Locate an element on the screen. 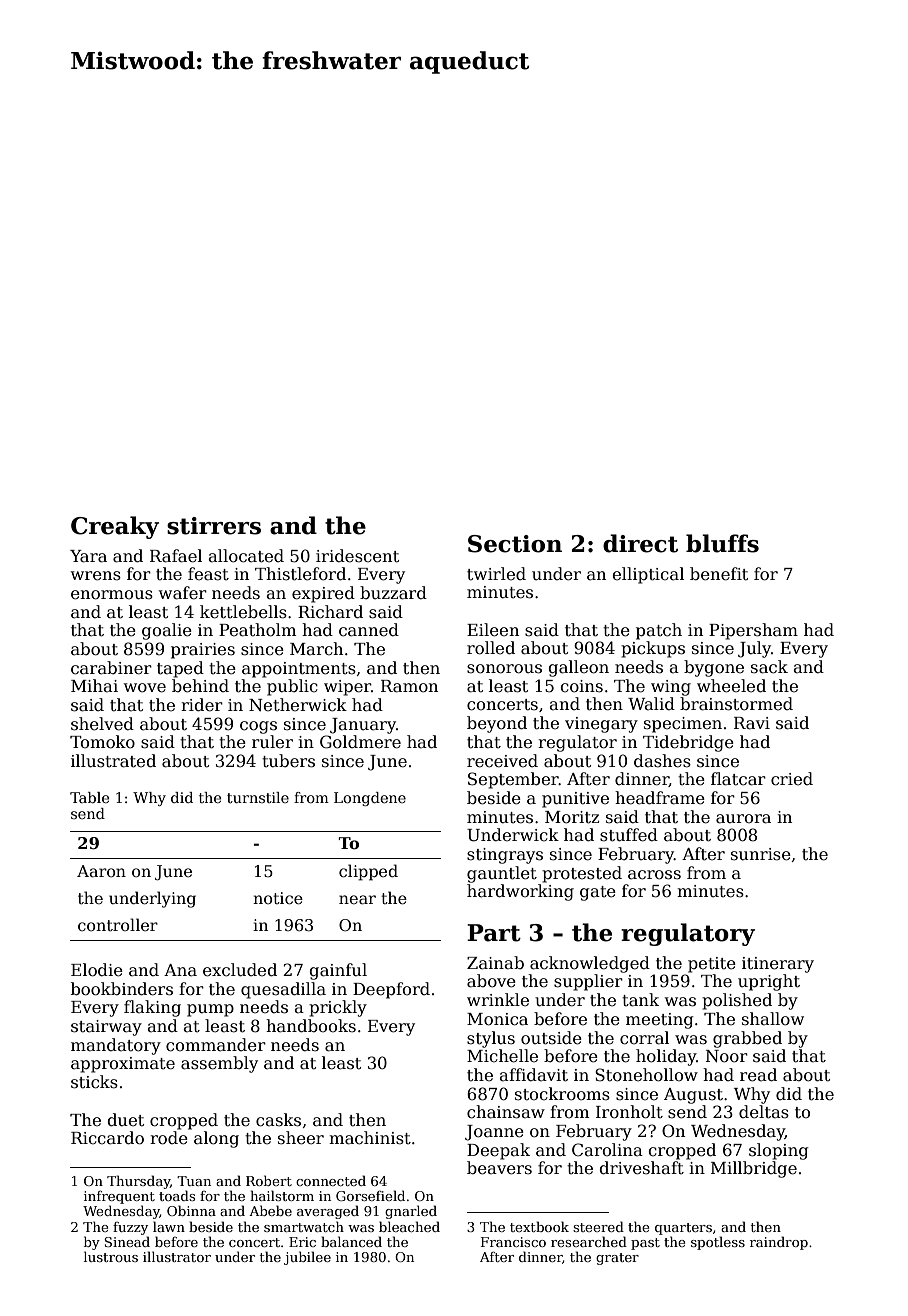  prickly is located at coordinates (338, 1008).
